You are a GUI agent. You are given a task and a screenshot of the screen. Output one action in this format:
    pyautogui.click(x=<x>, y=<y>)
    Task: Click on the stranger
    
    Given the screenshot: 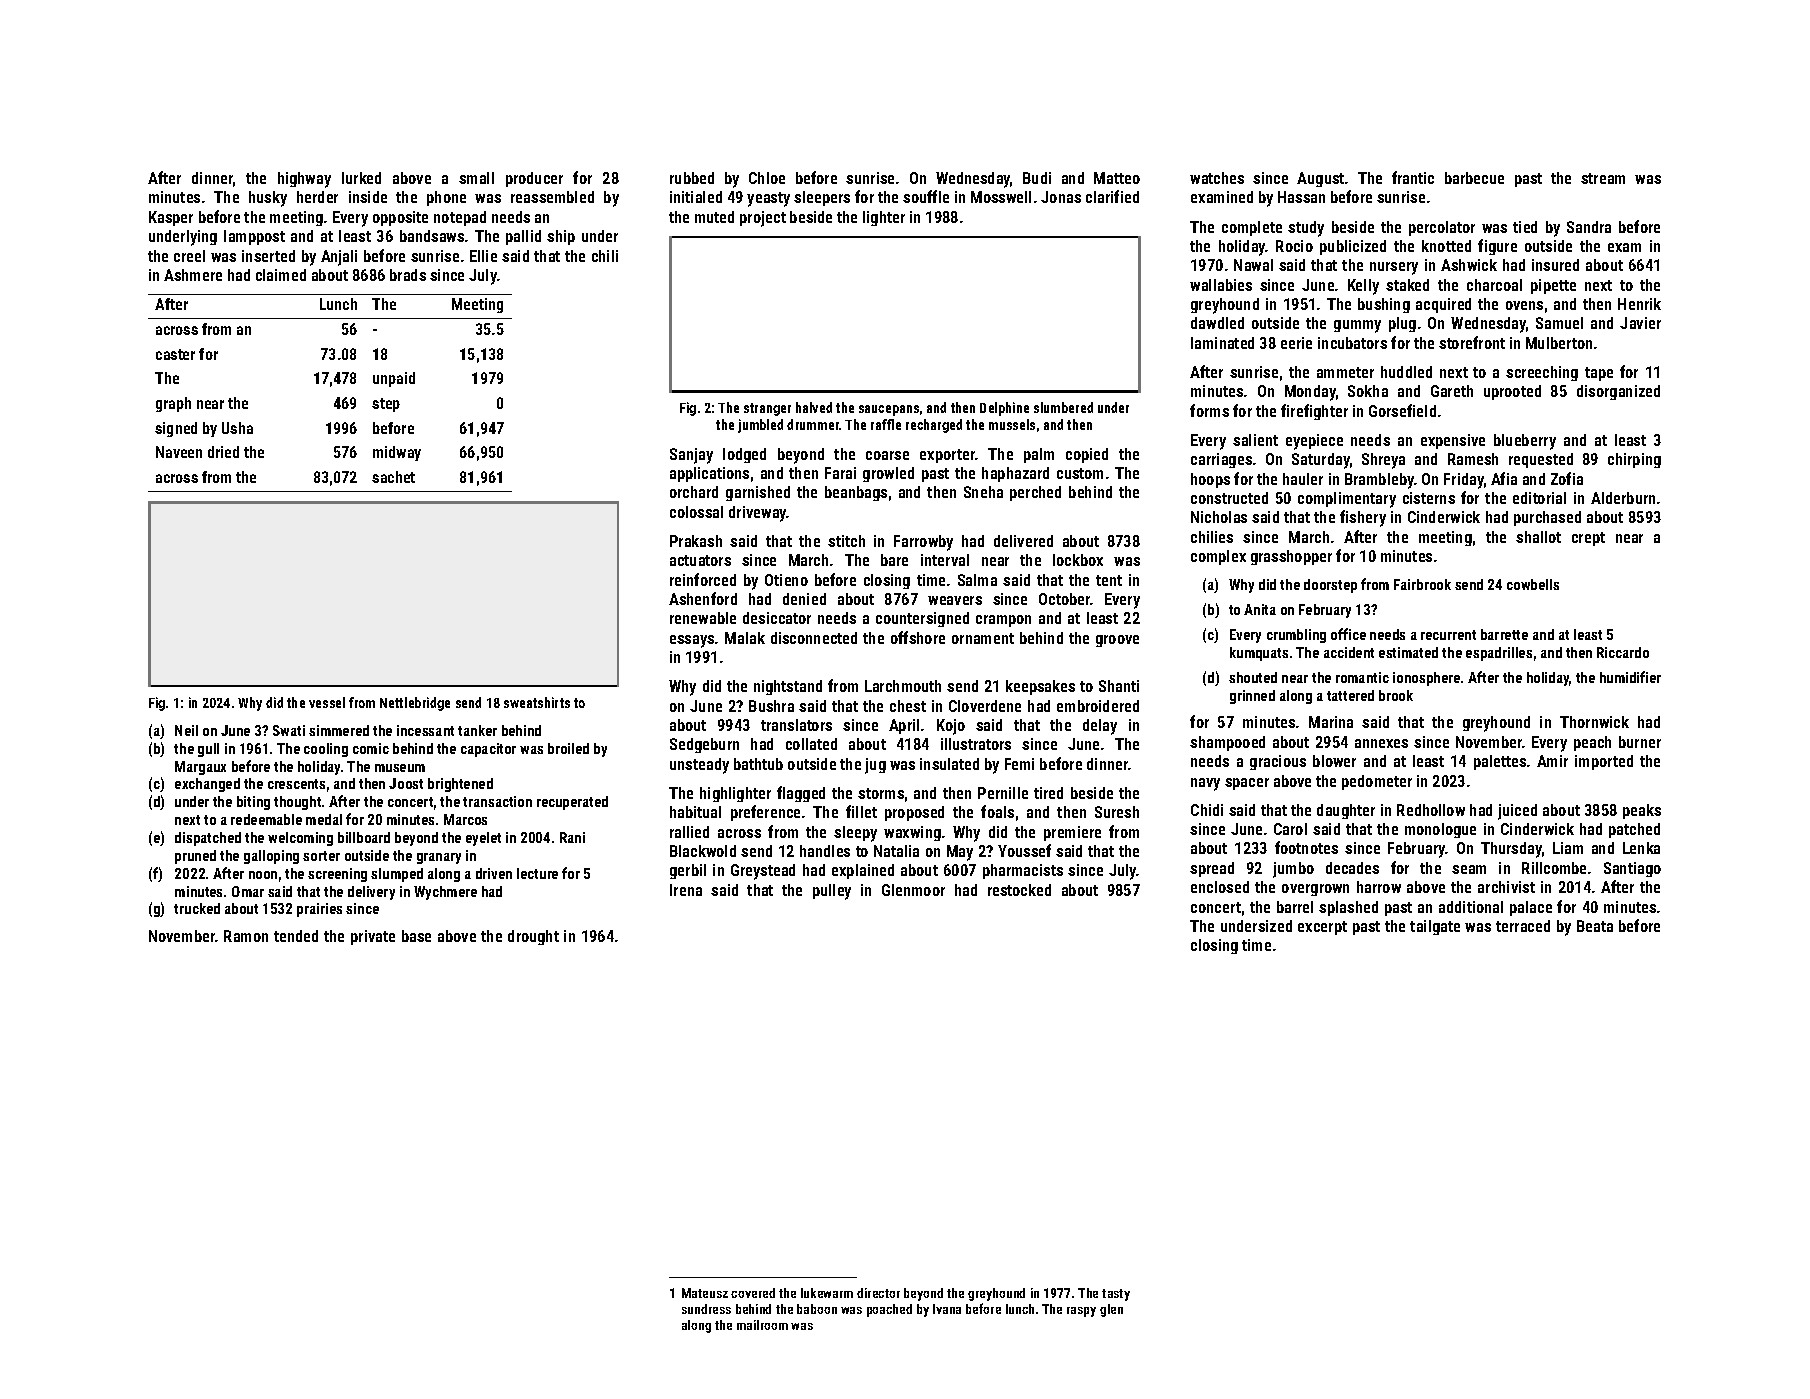 What is the action you would take?
    pyautogui.click(x=767, y=409)
